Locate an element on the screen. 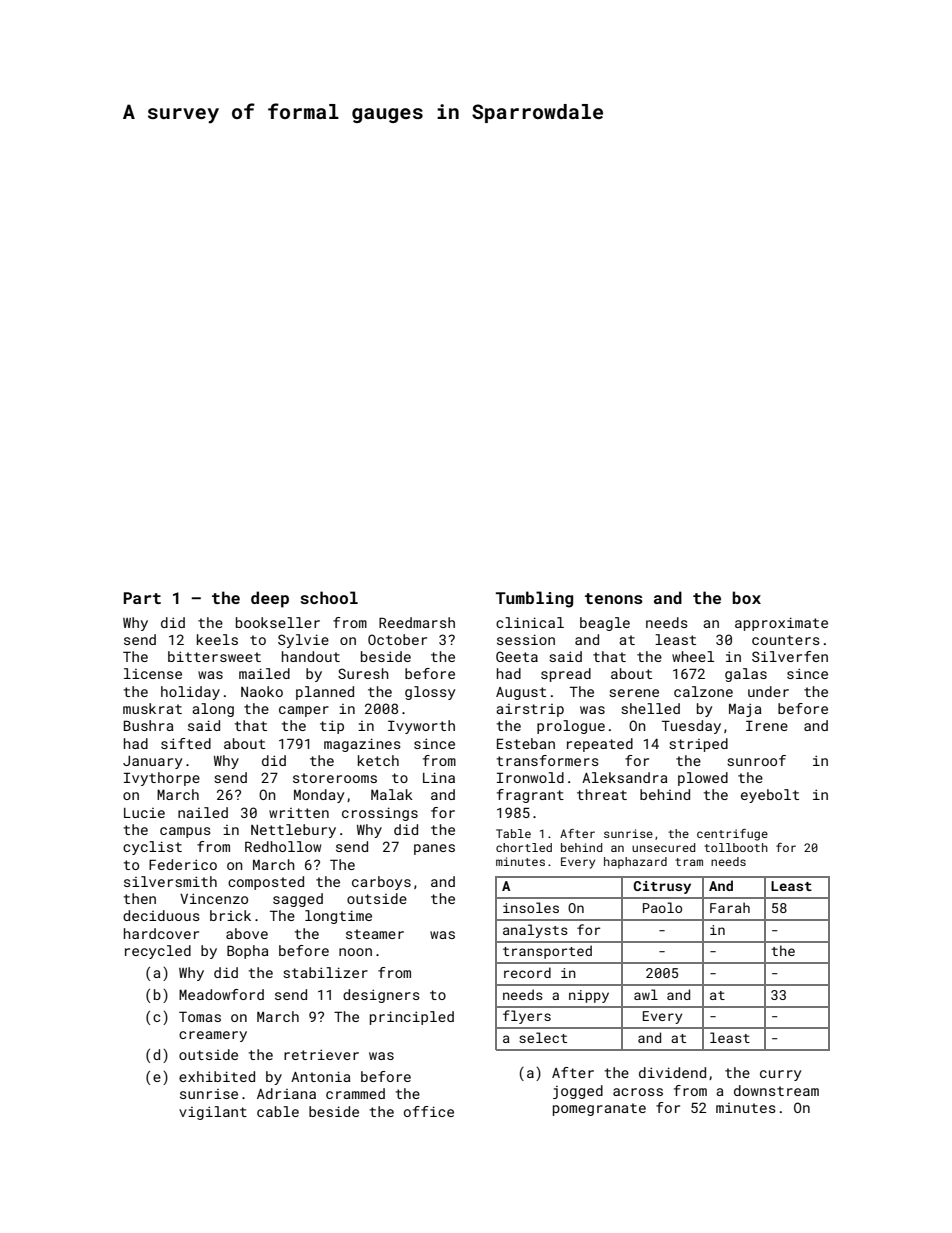 The width and height of the screenshot is (952, 1233). Farah is located at coordinates (730, 907).
